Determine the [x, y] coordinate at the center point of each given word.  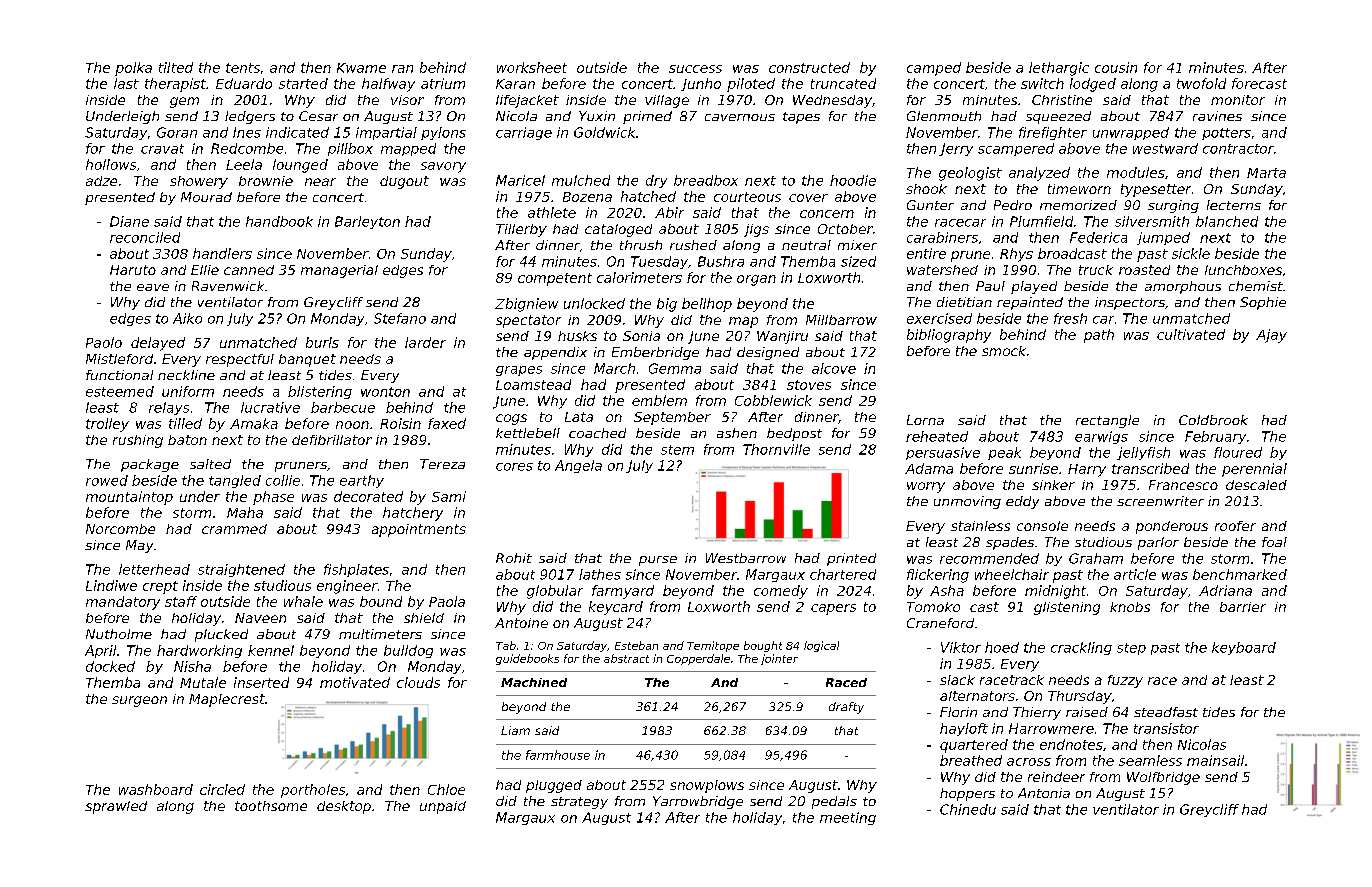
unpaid [443, 807]
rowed [107, 480]
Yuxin [597, 116]
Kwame [361, 68]
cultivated [1191, 334]
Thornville [776, 449]
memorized [1078, 205]
